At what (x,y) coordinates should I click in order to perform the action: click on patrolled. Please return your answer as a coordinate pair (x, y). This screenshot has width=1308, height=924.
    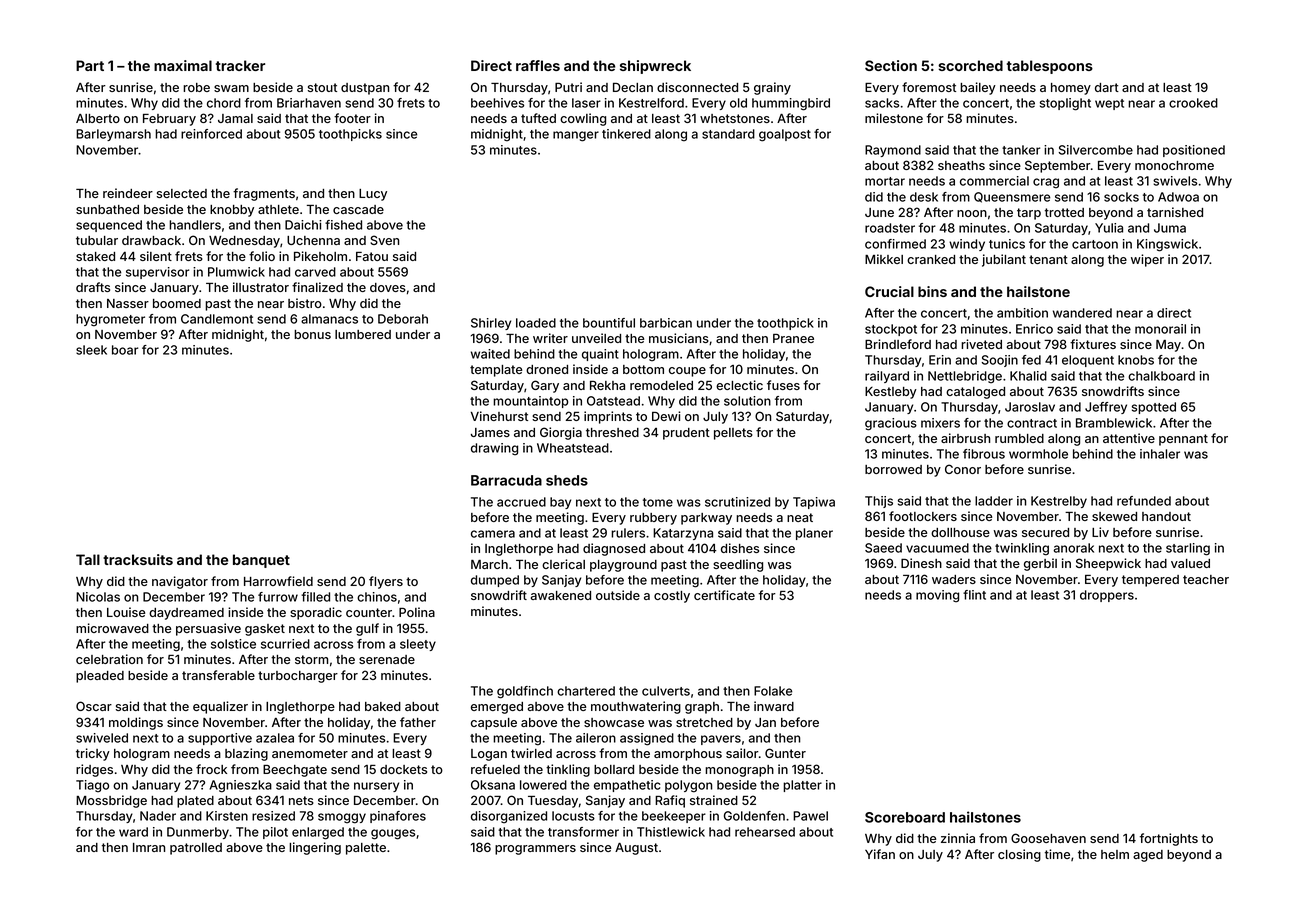
    Looking at the image, I should click on (196, 849).
